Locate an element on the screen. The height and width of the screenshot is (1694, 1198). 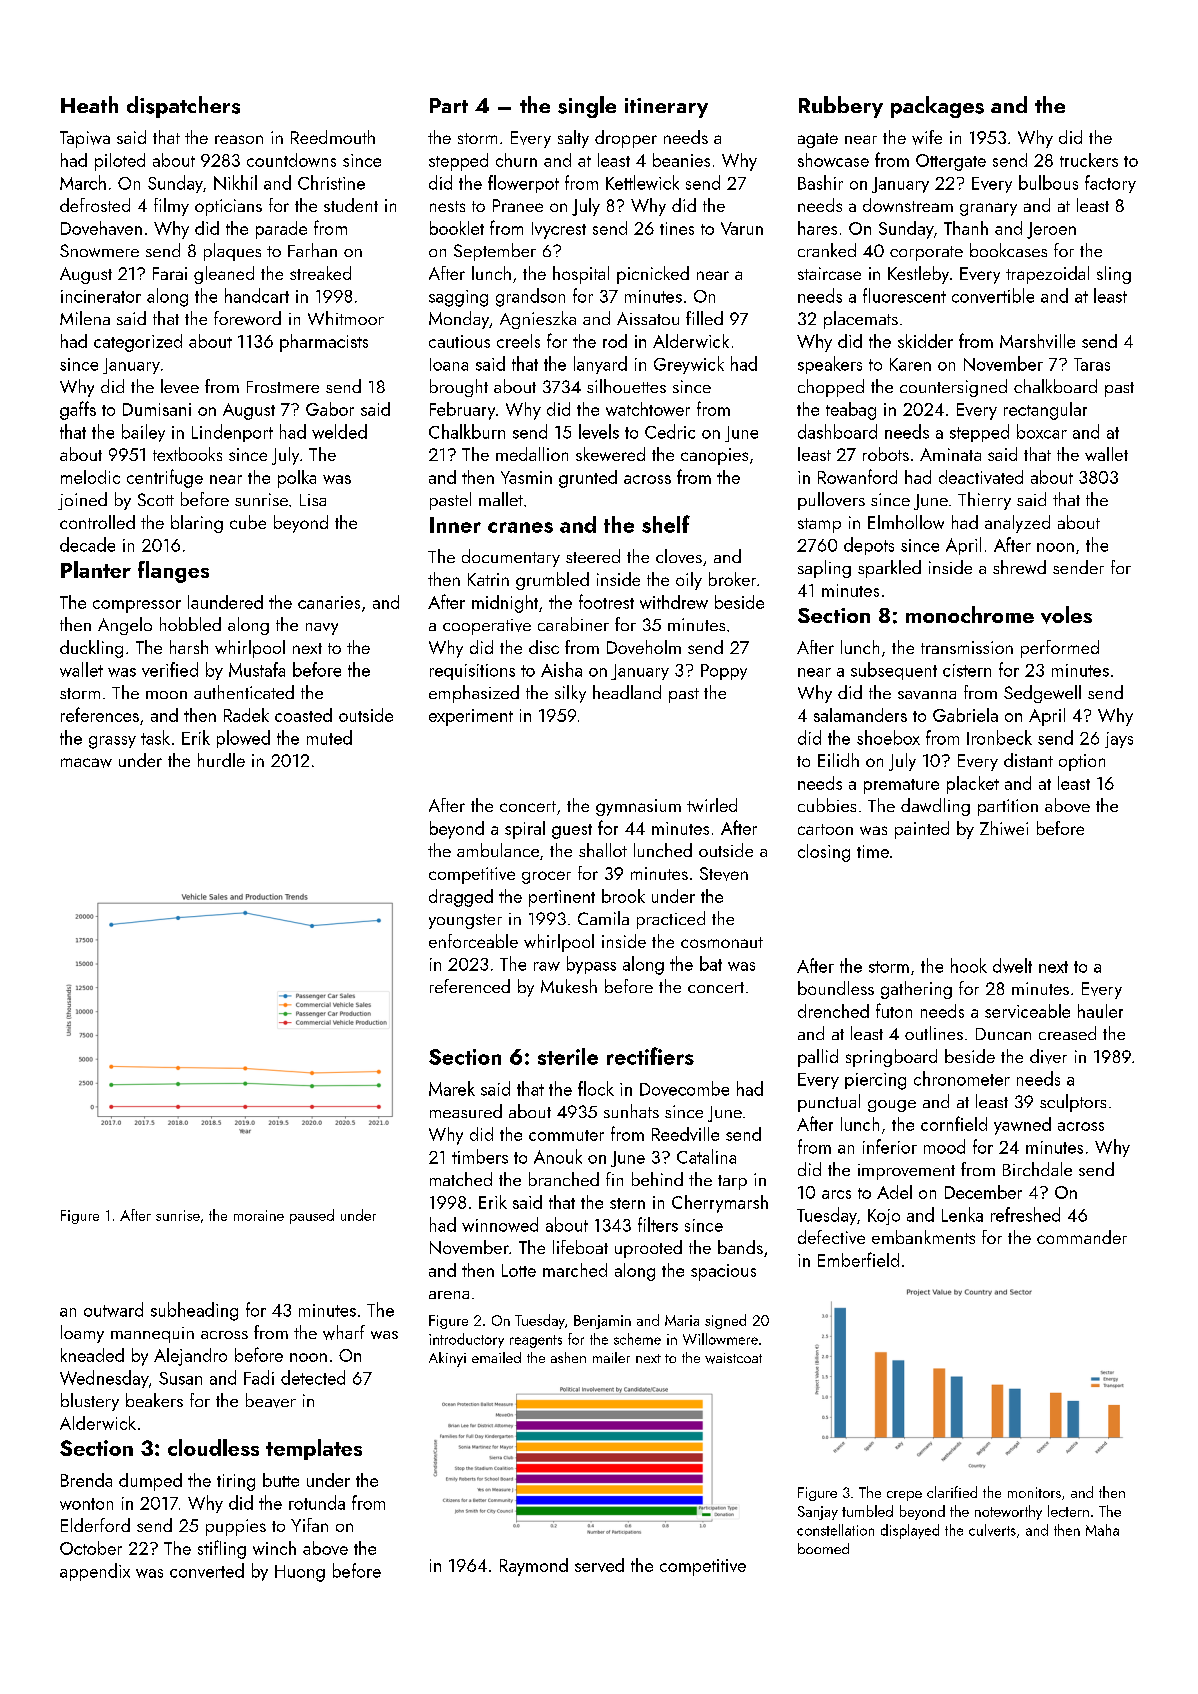
midnight is located at coordinates (505, 604).
